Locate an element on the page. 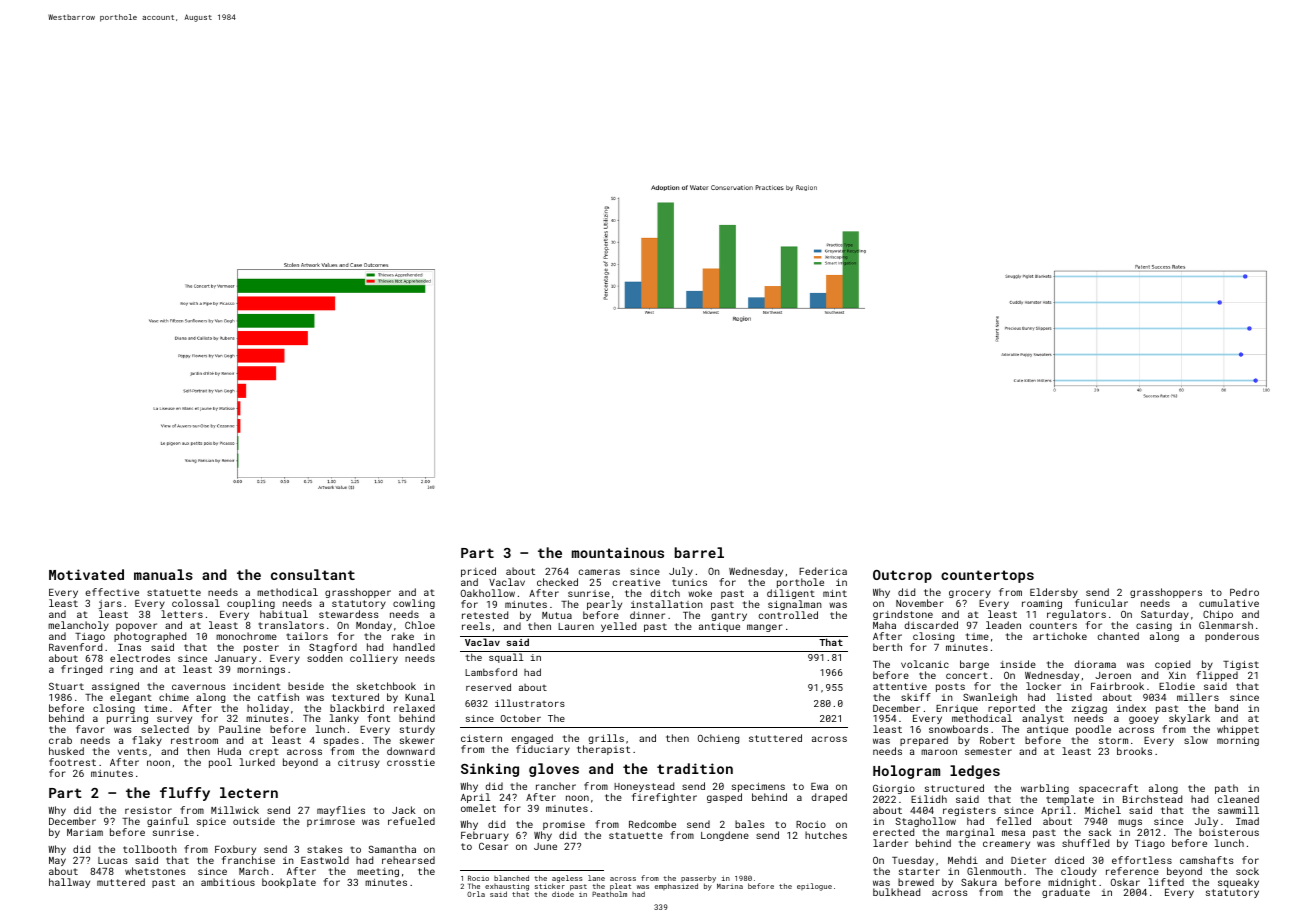  Ochieng is located at coordinates (718, 739).
